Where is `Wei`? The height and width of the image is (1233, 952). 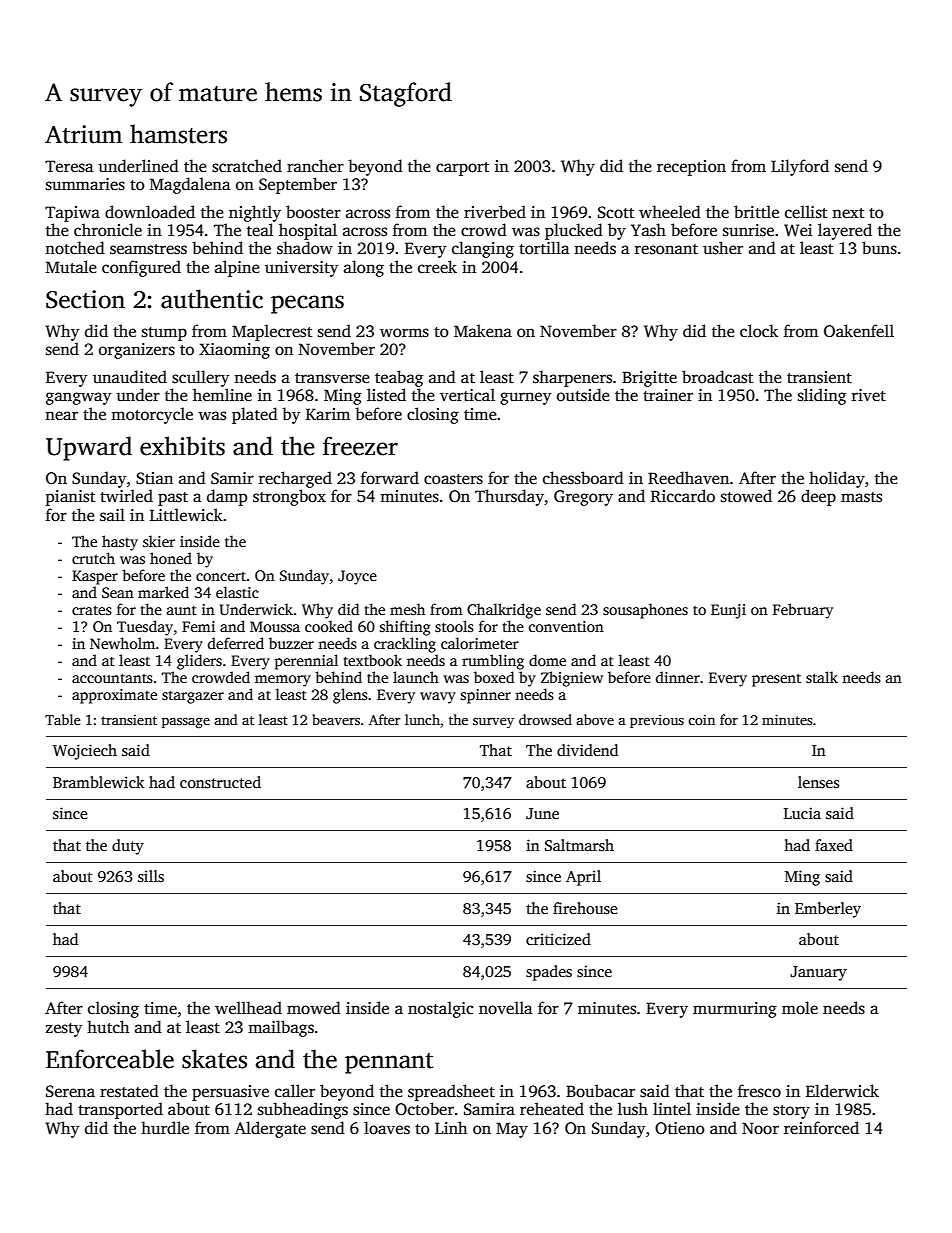 Wei is located at coordinates (798, 230).
